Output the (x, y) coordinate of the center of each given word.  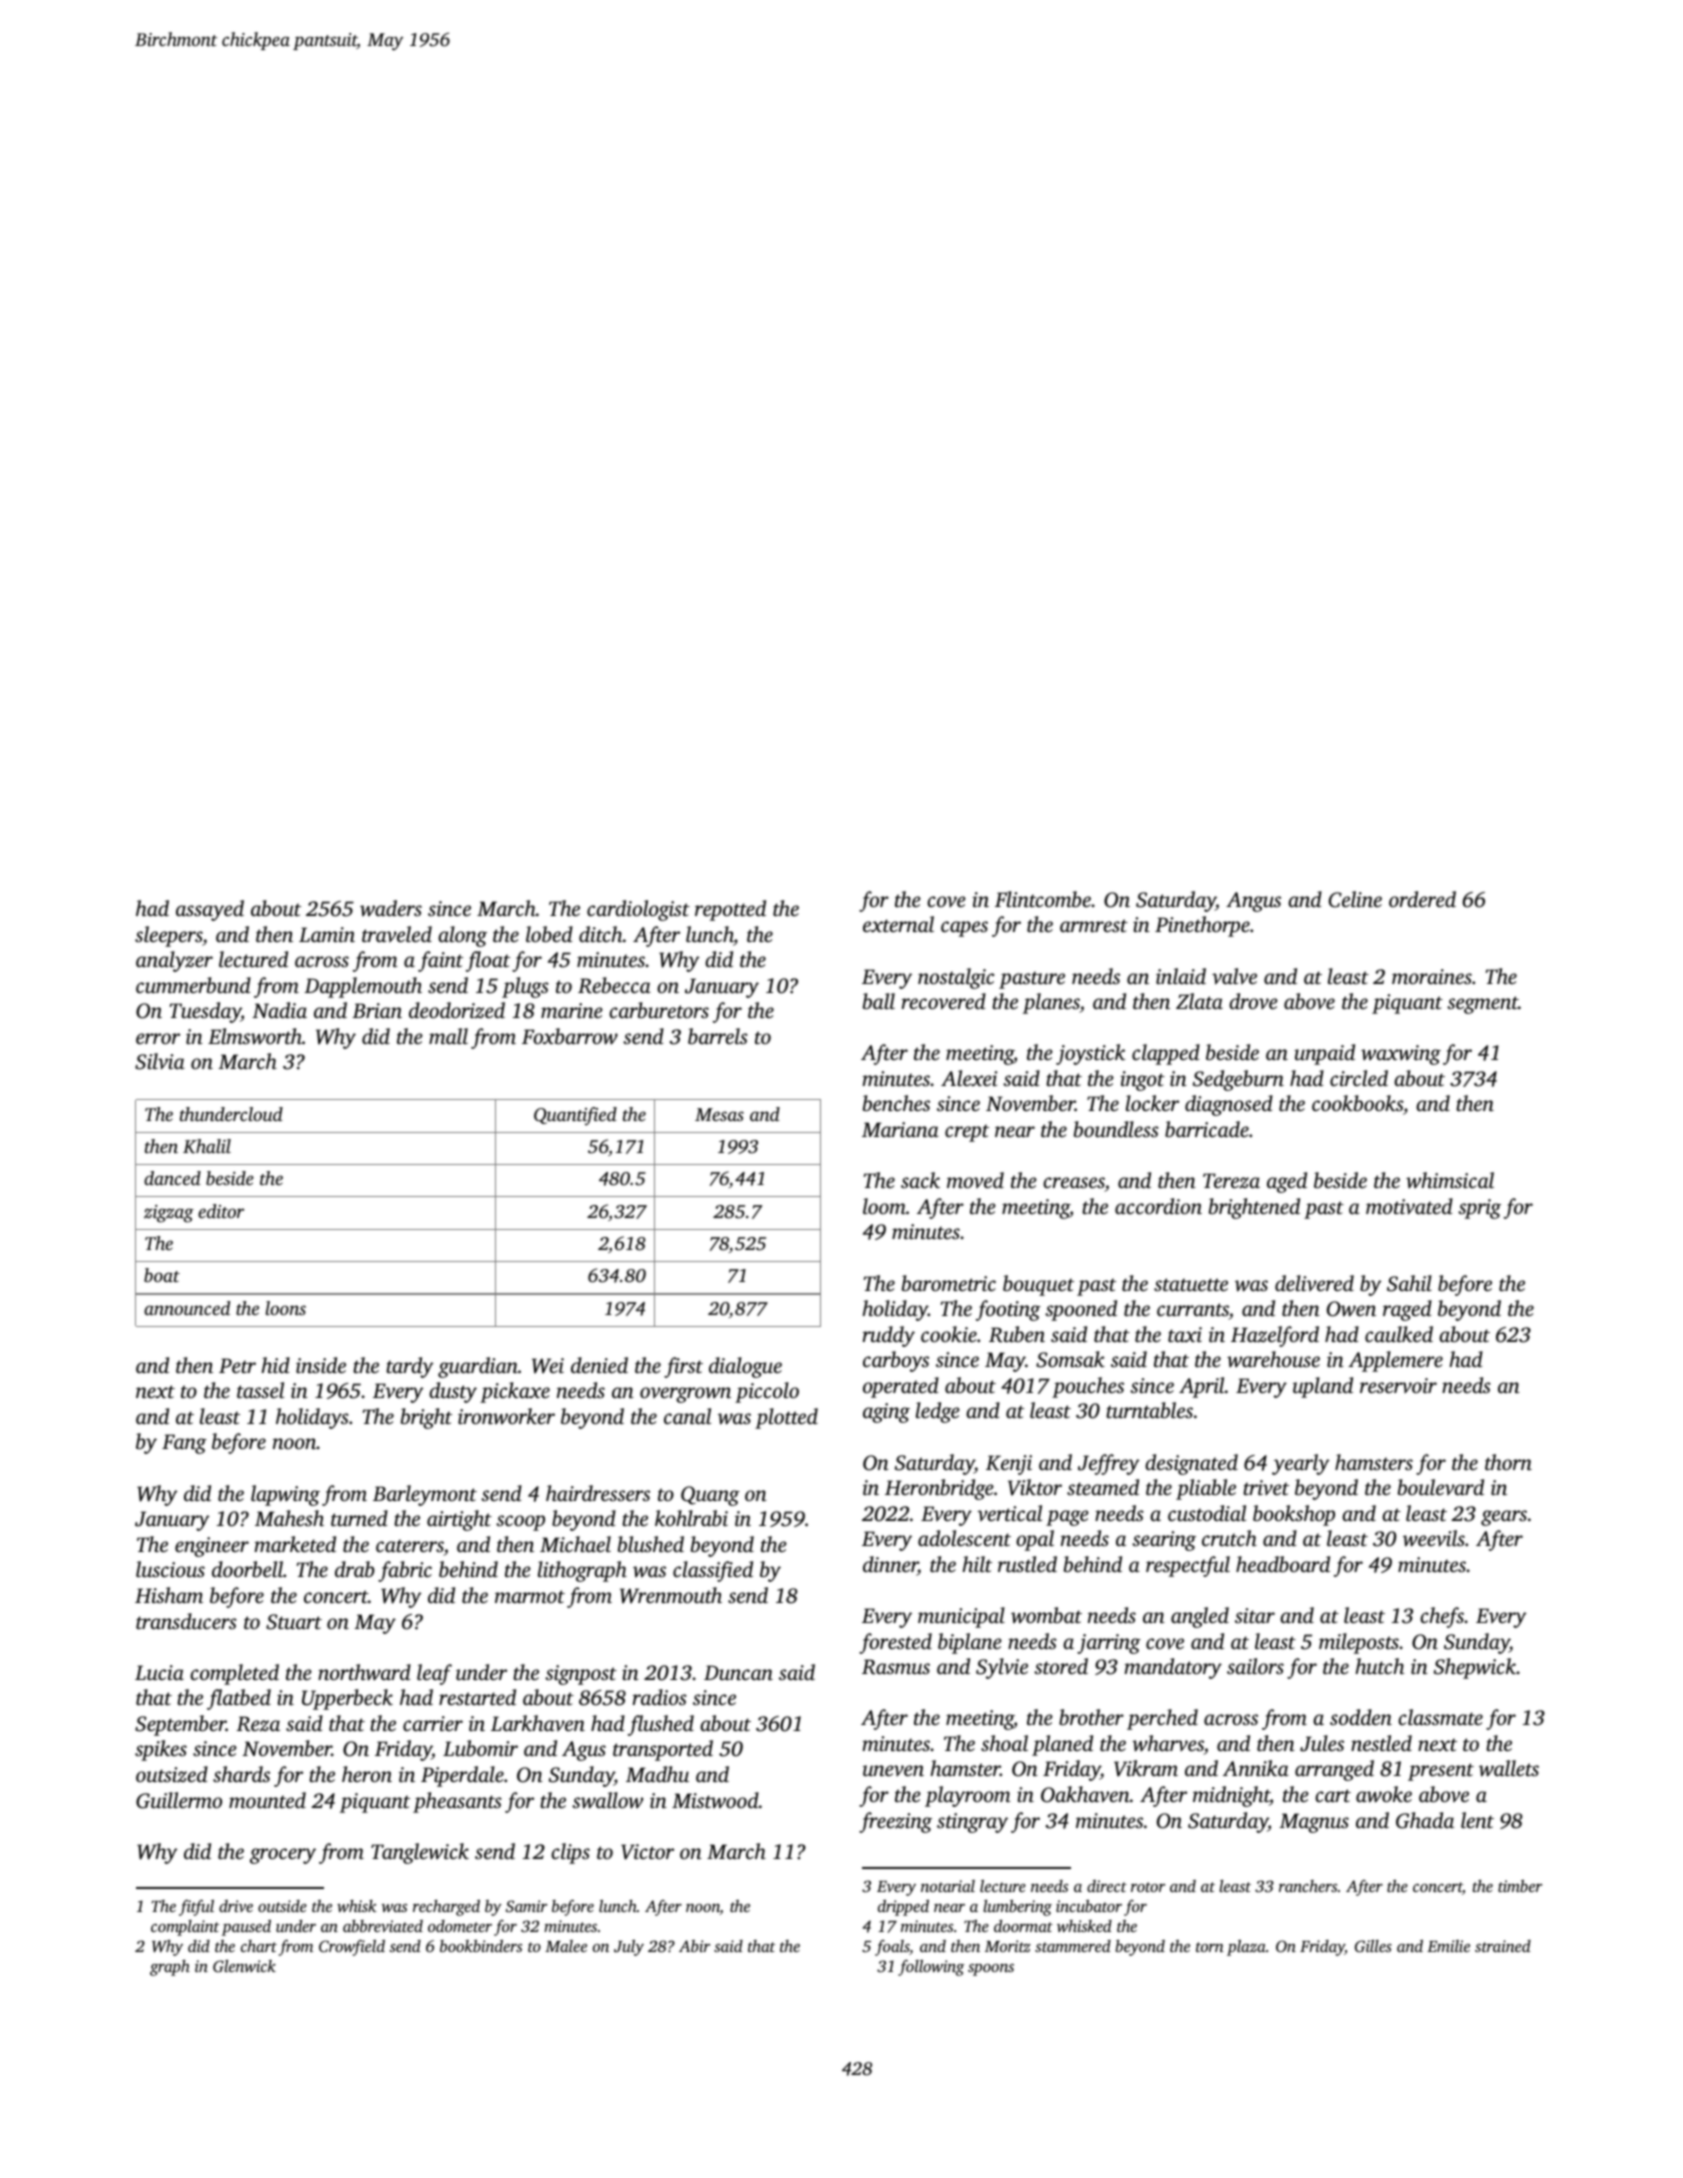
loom (884, 1206)
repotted (730, 910)
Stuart (294, 1622)
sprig (1479, 1209)
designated (1191, 1464)
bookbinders (481, 1946)
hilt (977, 1564)
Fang (184, 1444)
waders (391, 908)
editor (221, 1211)
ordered (1422, 899)
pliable (1206, 1489)
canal (687, 1416)
